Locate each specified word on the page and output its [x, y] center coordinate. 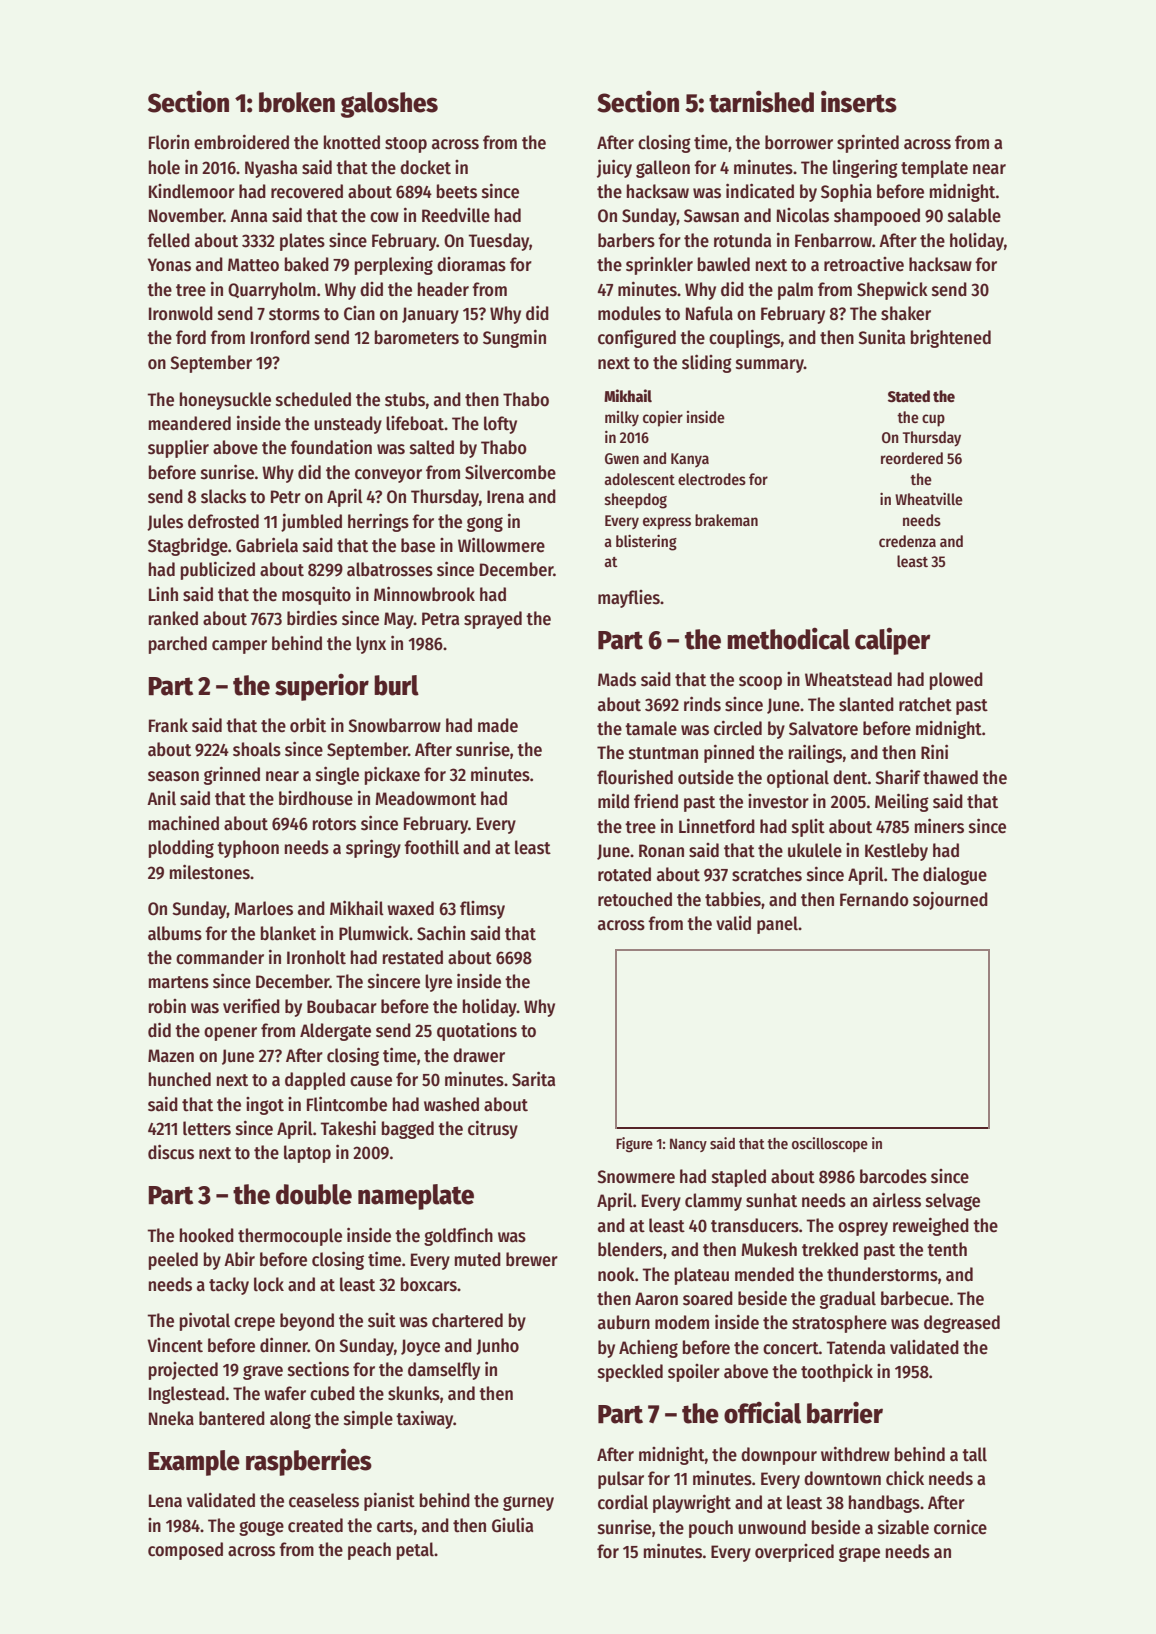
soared [708, 1298]
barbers [626, 240]
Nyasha [271, 169]
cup [933, 420]
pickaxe [392, 775]
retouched [635, 899]
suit [382, 1320]
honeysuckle [225, 401]
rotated [624, 874]
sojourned [950, 900]
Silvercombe [510, 472]
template [934, 169]
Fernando [874, 899]
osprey [863, 1229]
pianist [389, 1501]
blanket [288, 933]
